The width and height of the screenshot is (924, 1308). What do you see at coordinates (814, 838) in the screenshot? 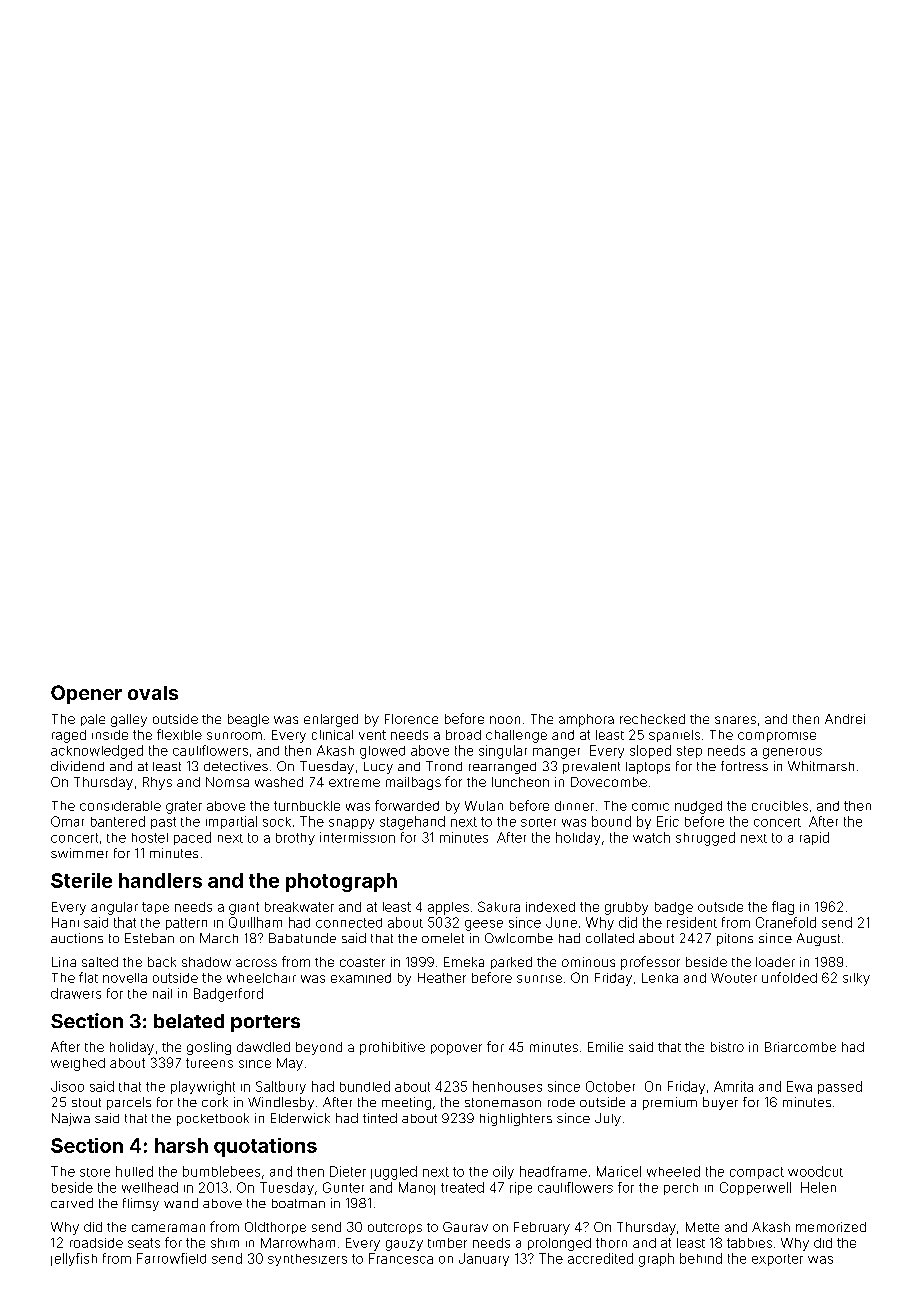
I see `rapid` at bounding box center [814, 838].
